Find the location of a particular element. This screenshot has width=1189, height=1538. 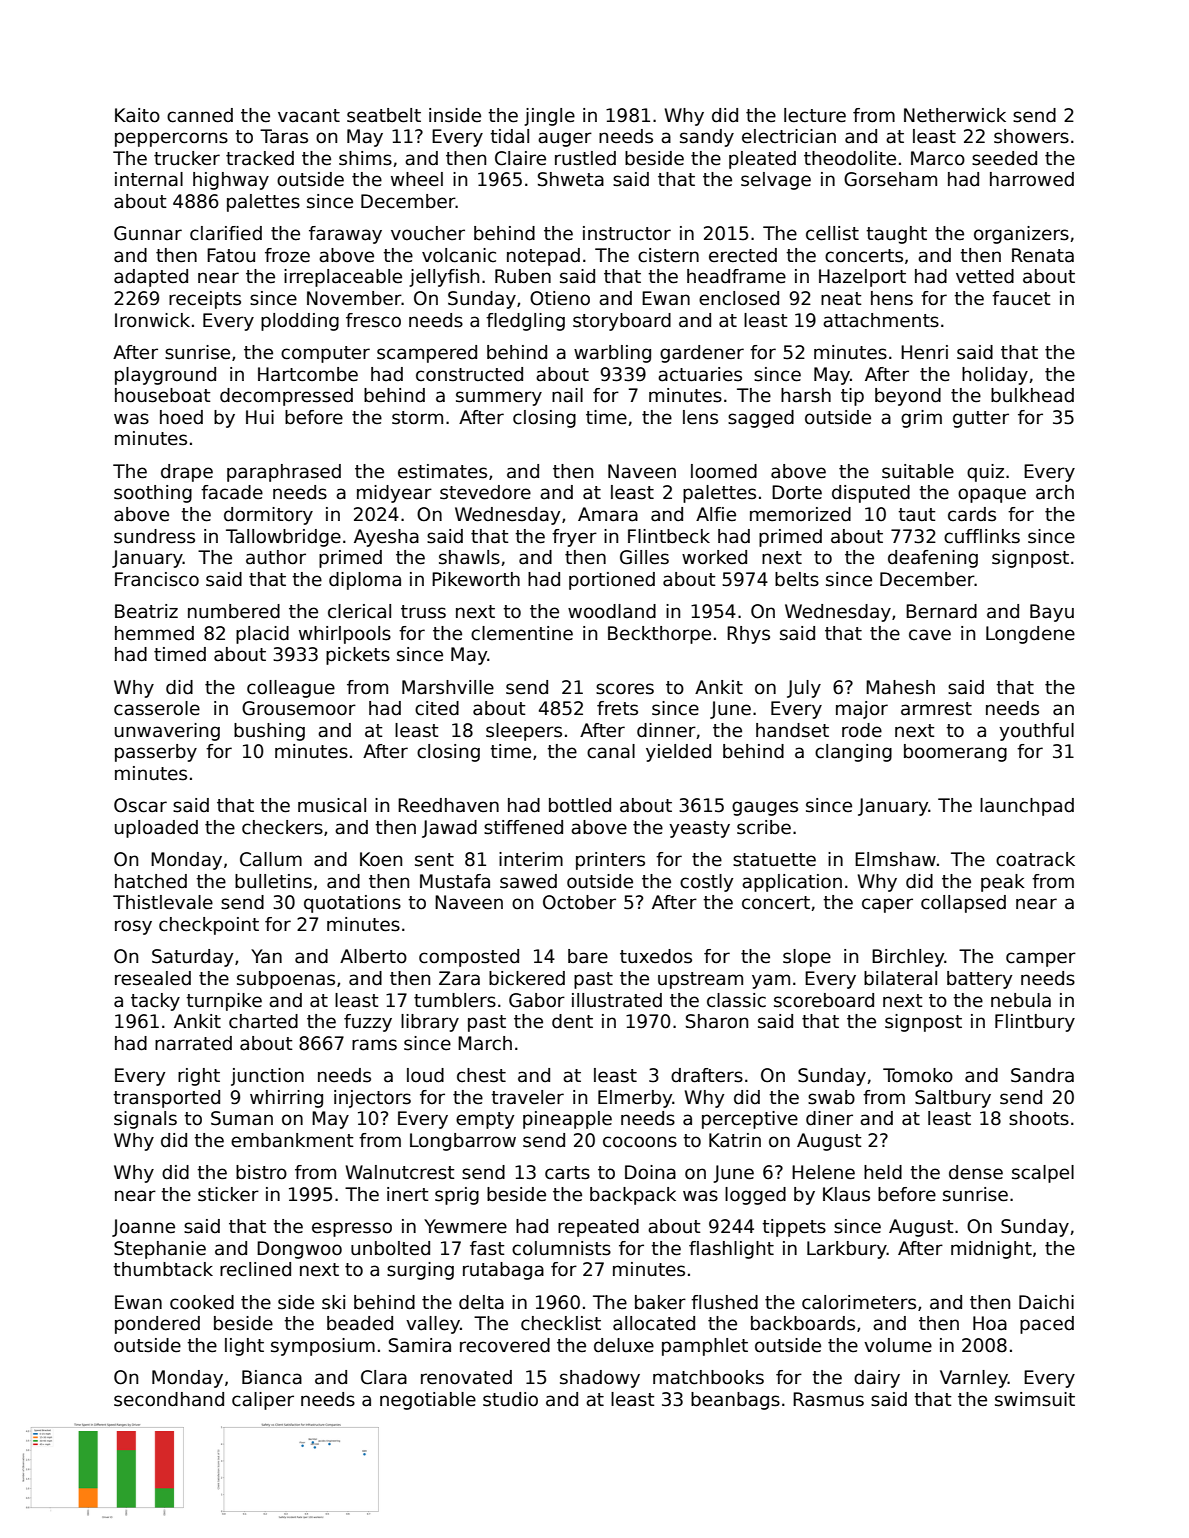

Birchley is located at coordinates (908, 958).
